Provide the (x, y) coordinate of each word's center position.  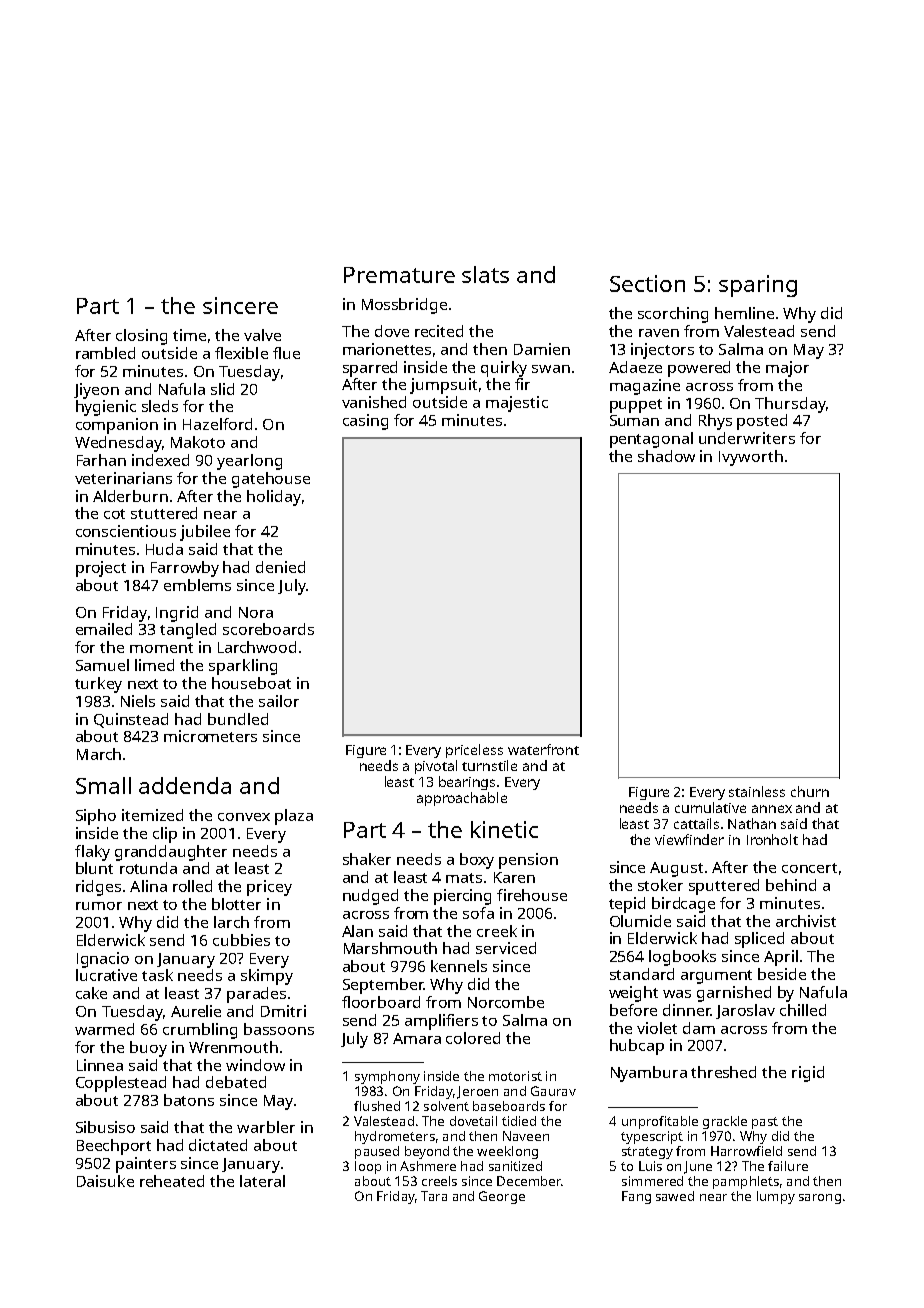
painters (146, 1165)
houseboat (251, 683)
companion (117, 426)
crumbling (200, 1031)
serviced (506, 948)
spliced (759, 940)
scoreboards (268, 629)
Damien (542, 349)
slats (485, 274)
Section (647, 283)
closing (141, 337)
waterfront (543, 749)
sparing (758, 286)
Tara (434, 1196)
